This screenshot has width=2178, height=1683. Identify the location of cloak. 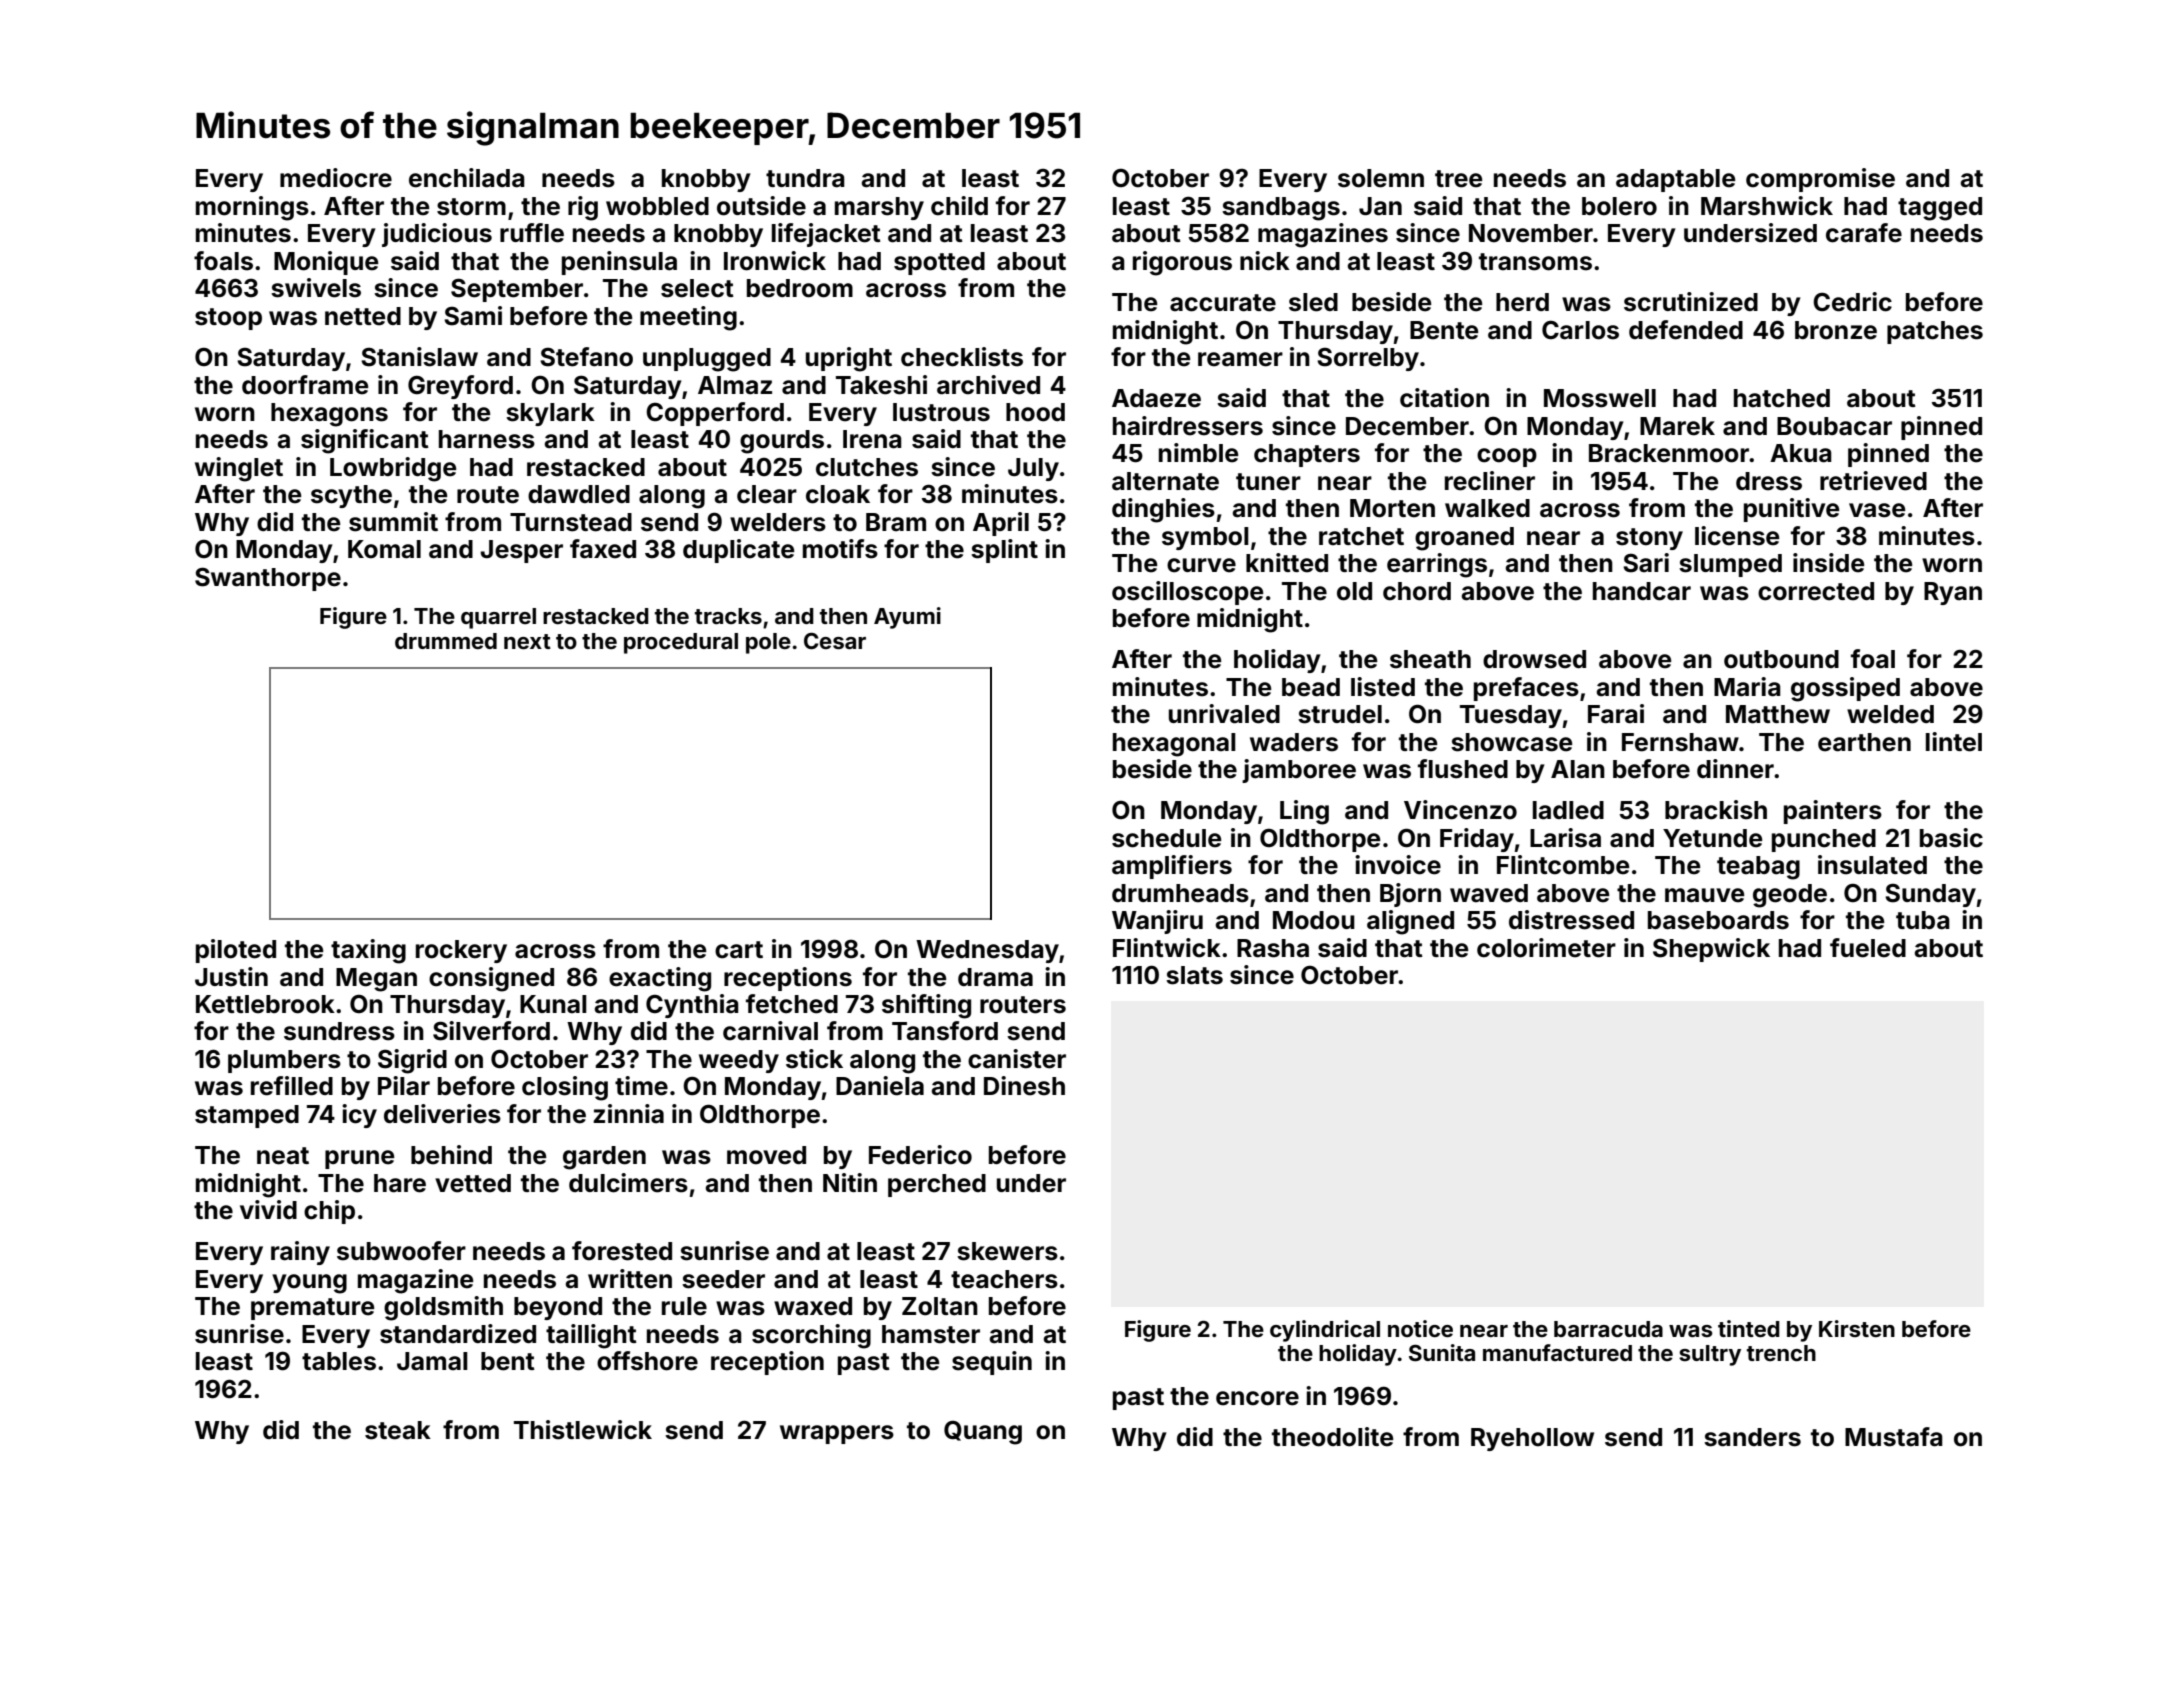
(838, 494).
